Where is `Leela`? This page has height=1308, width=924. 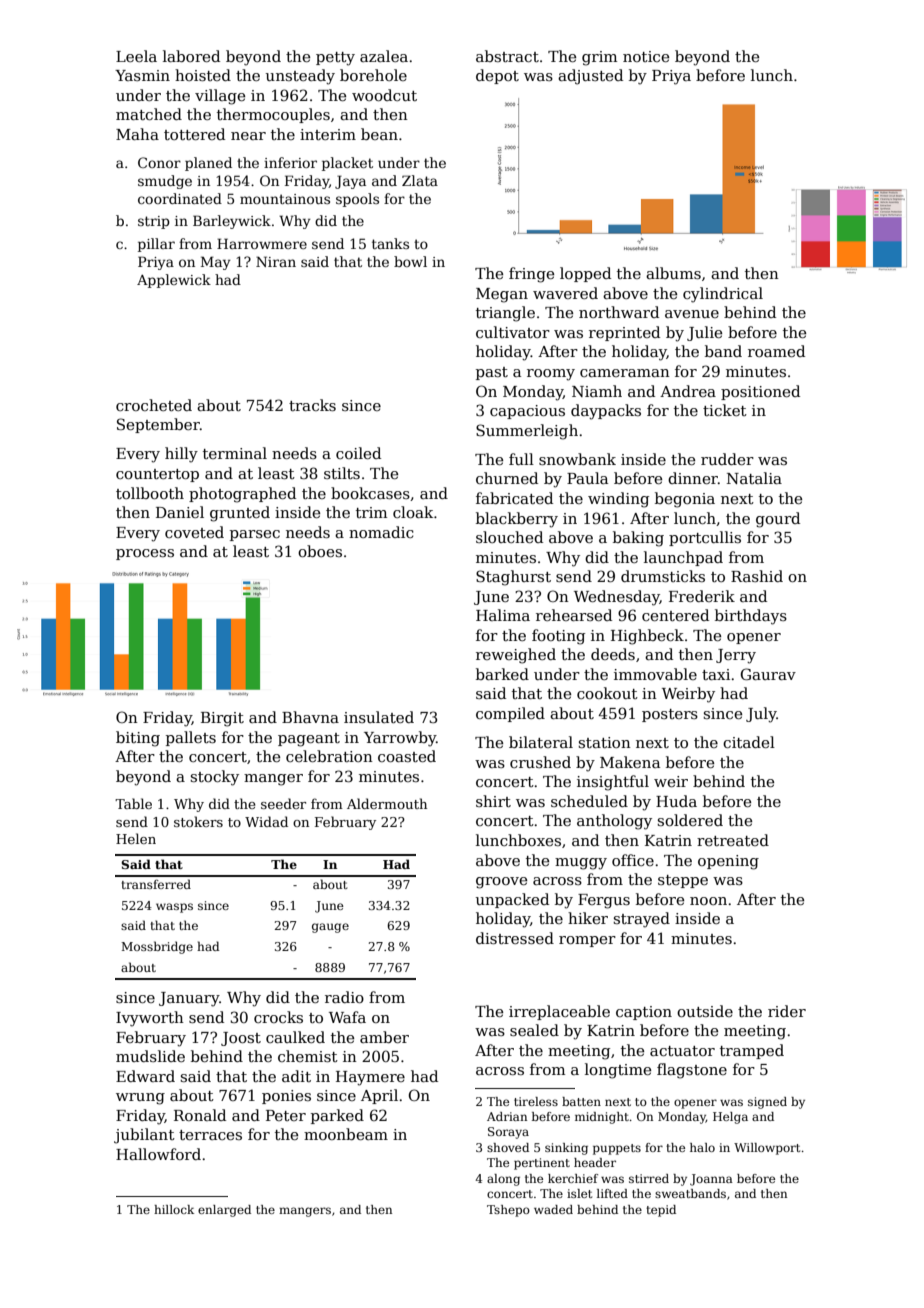 Leela is located at coordinates (136, 56).
